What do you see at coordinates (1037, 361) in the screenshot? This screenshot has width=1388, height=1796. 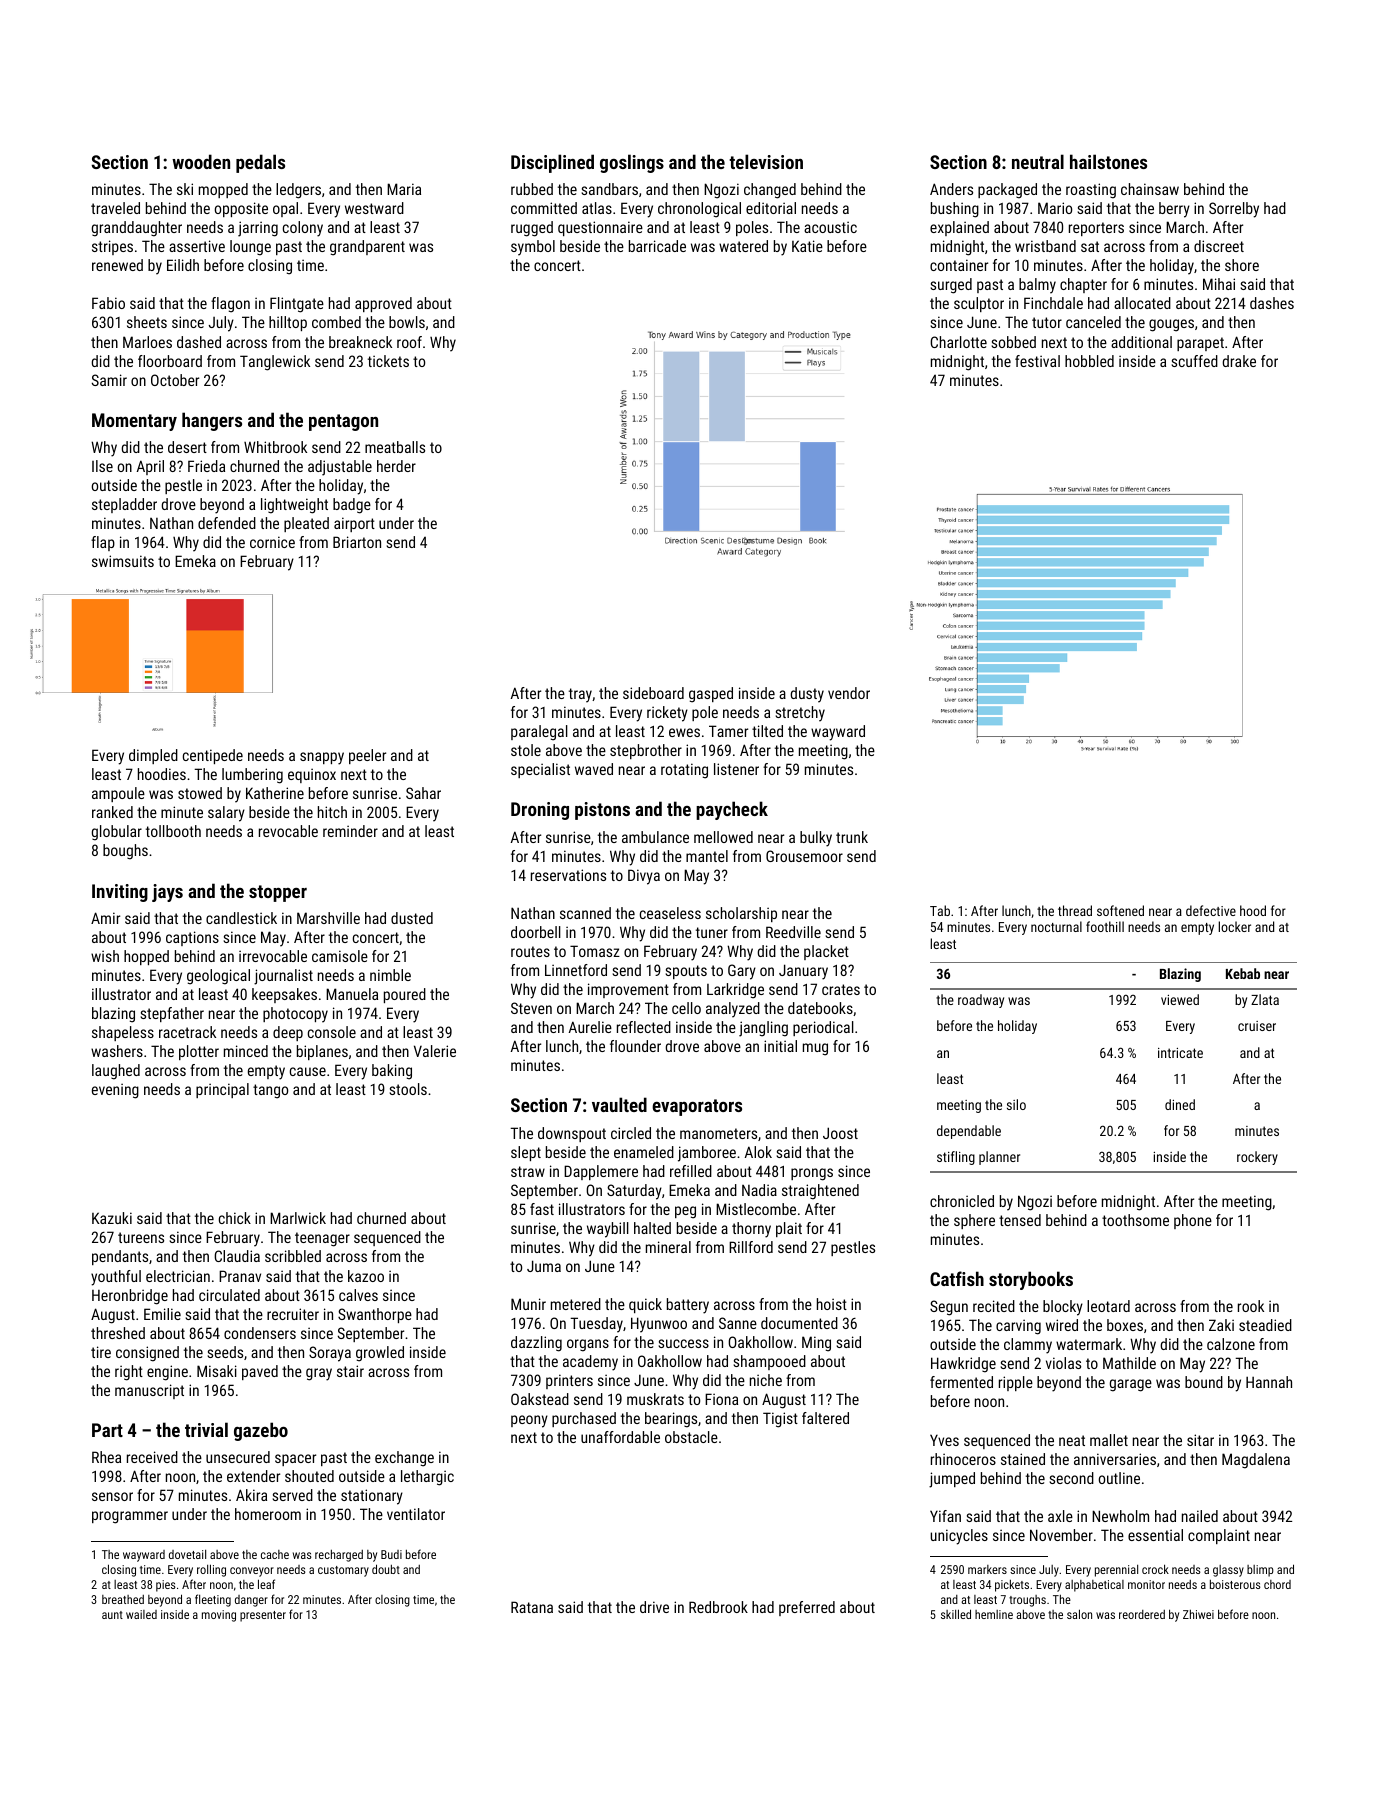 I see `festival` at bounding box center [1037, 361].
